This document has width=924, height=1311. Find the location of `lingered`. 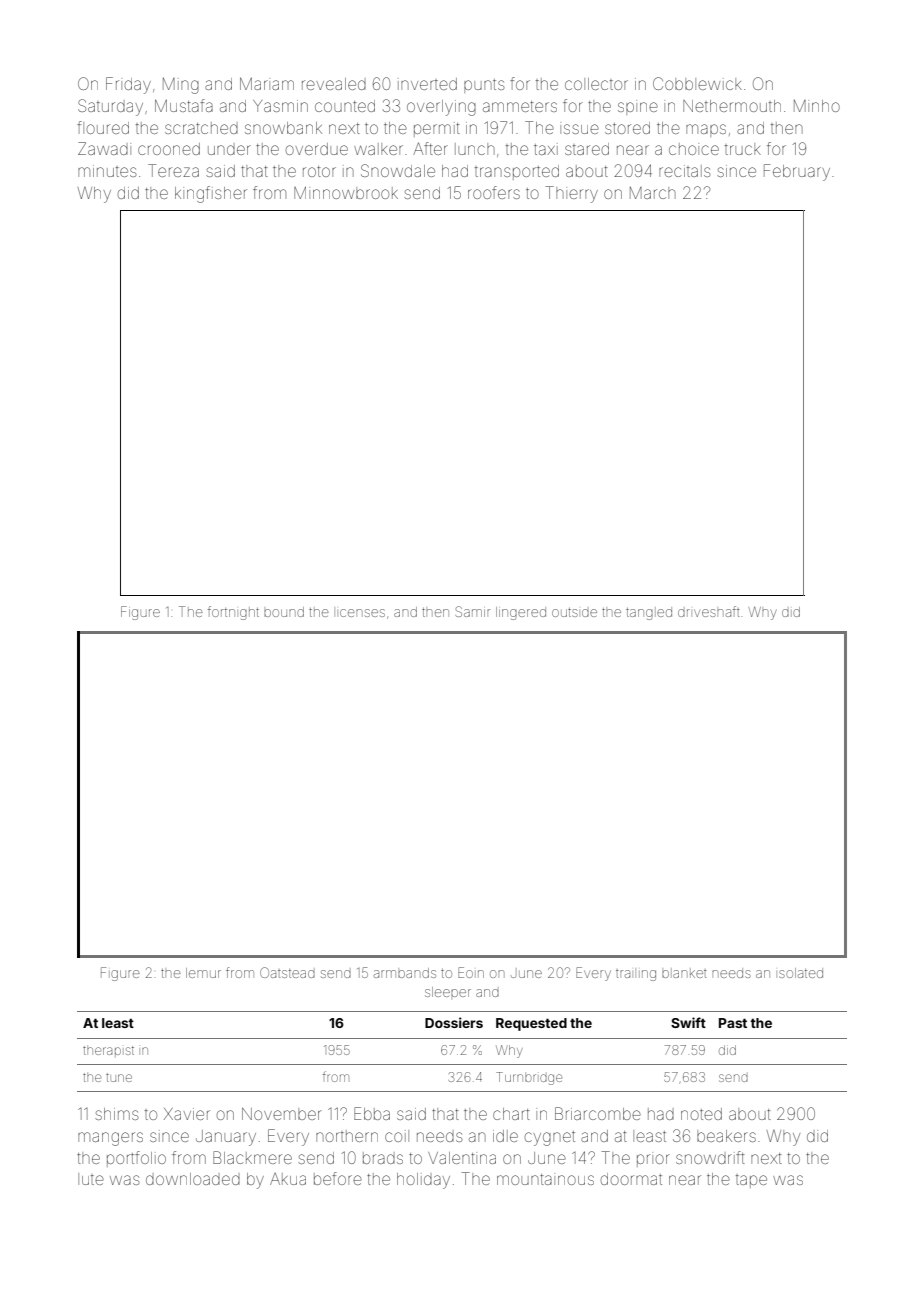

lingered is located at coordinates (521, 613).
